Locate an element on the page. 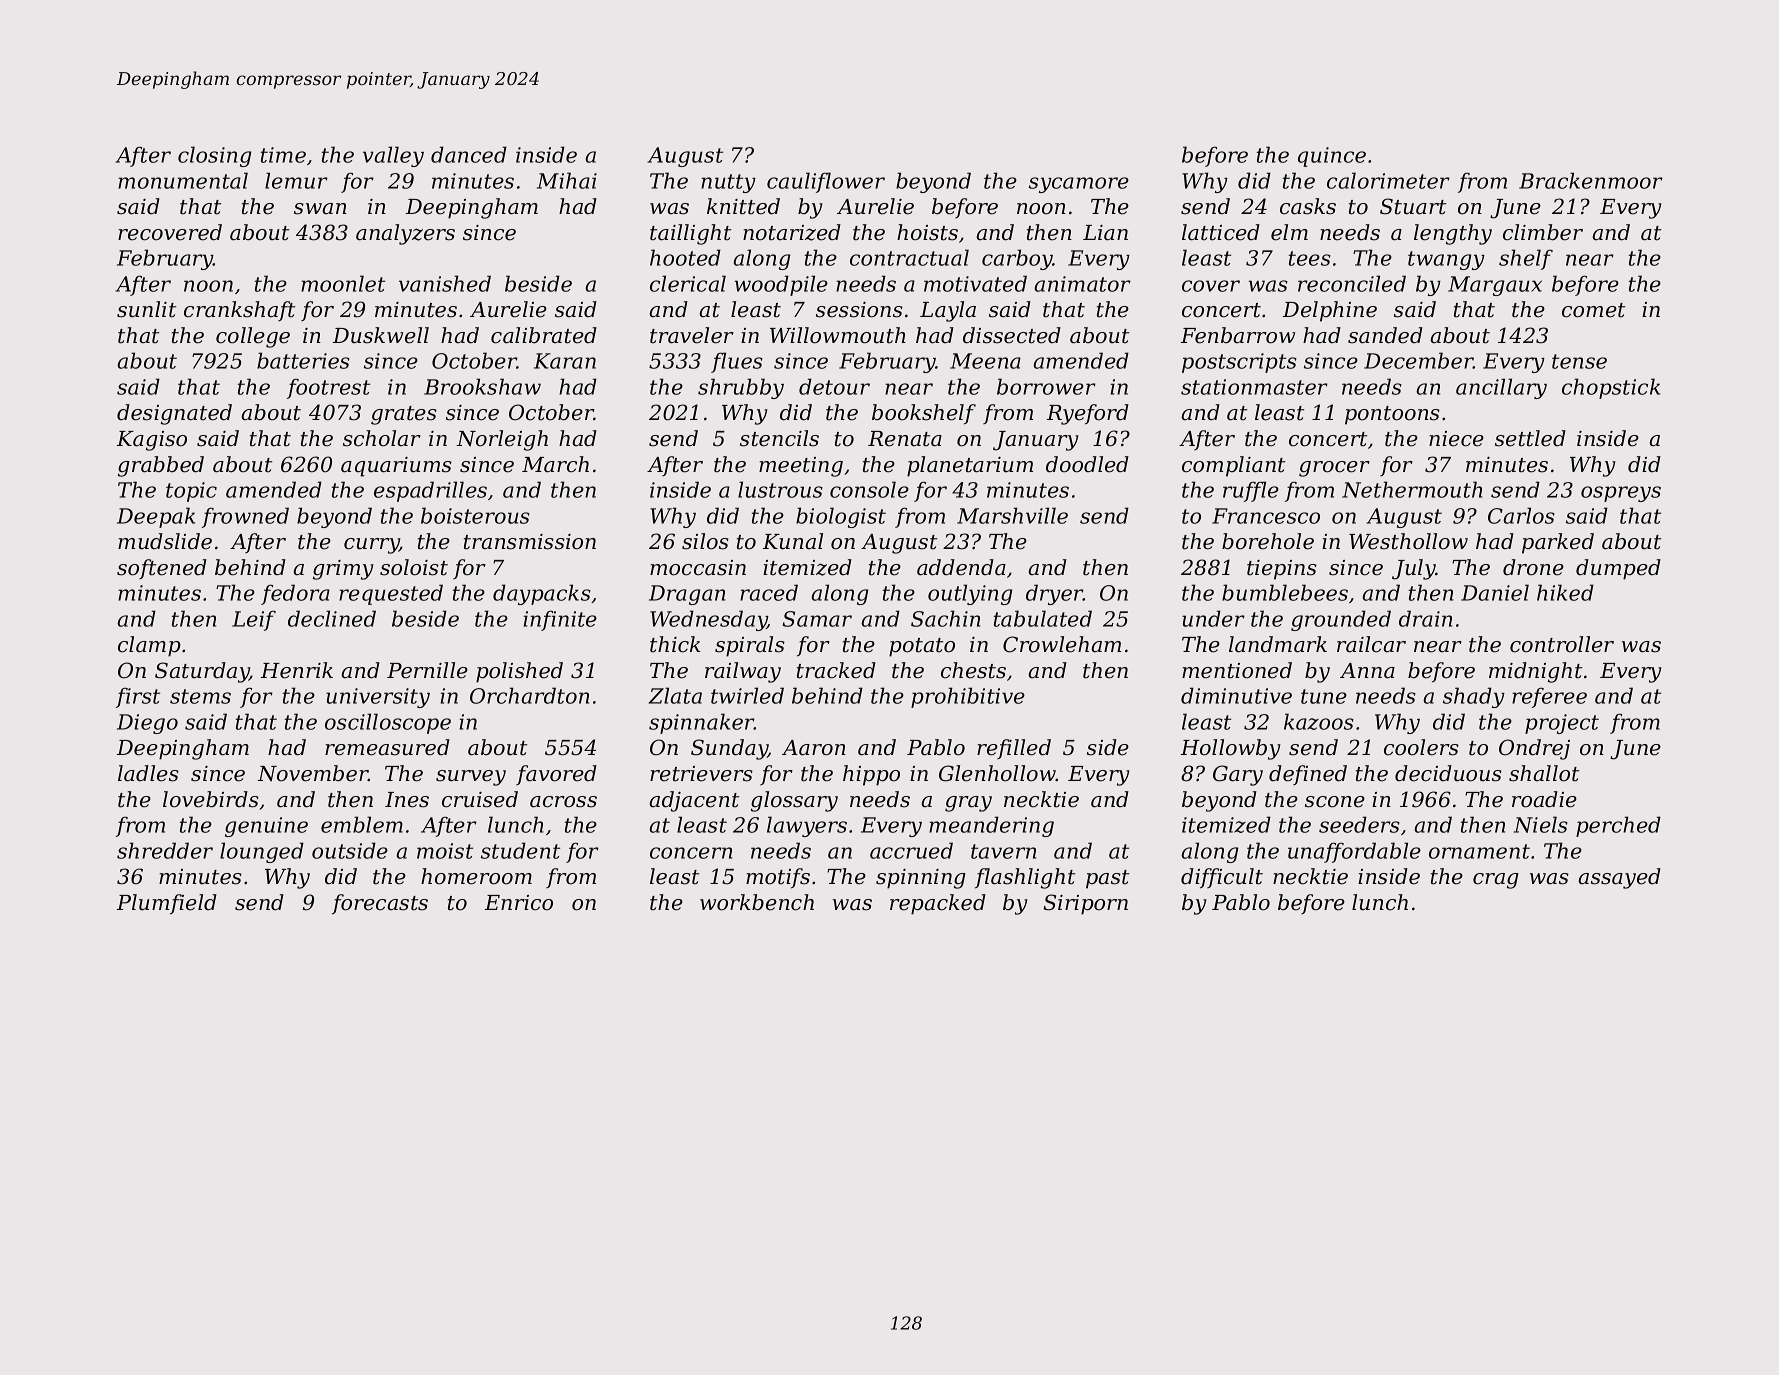 This page has width=1779, height=1375. potato is located at coordinates (922, 647).
